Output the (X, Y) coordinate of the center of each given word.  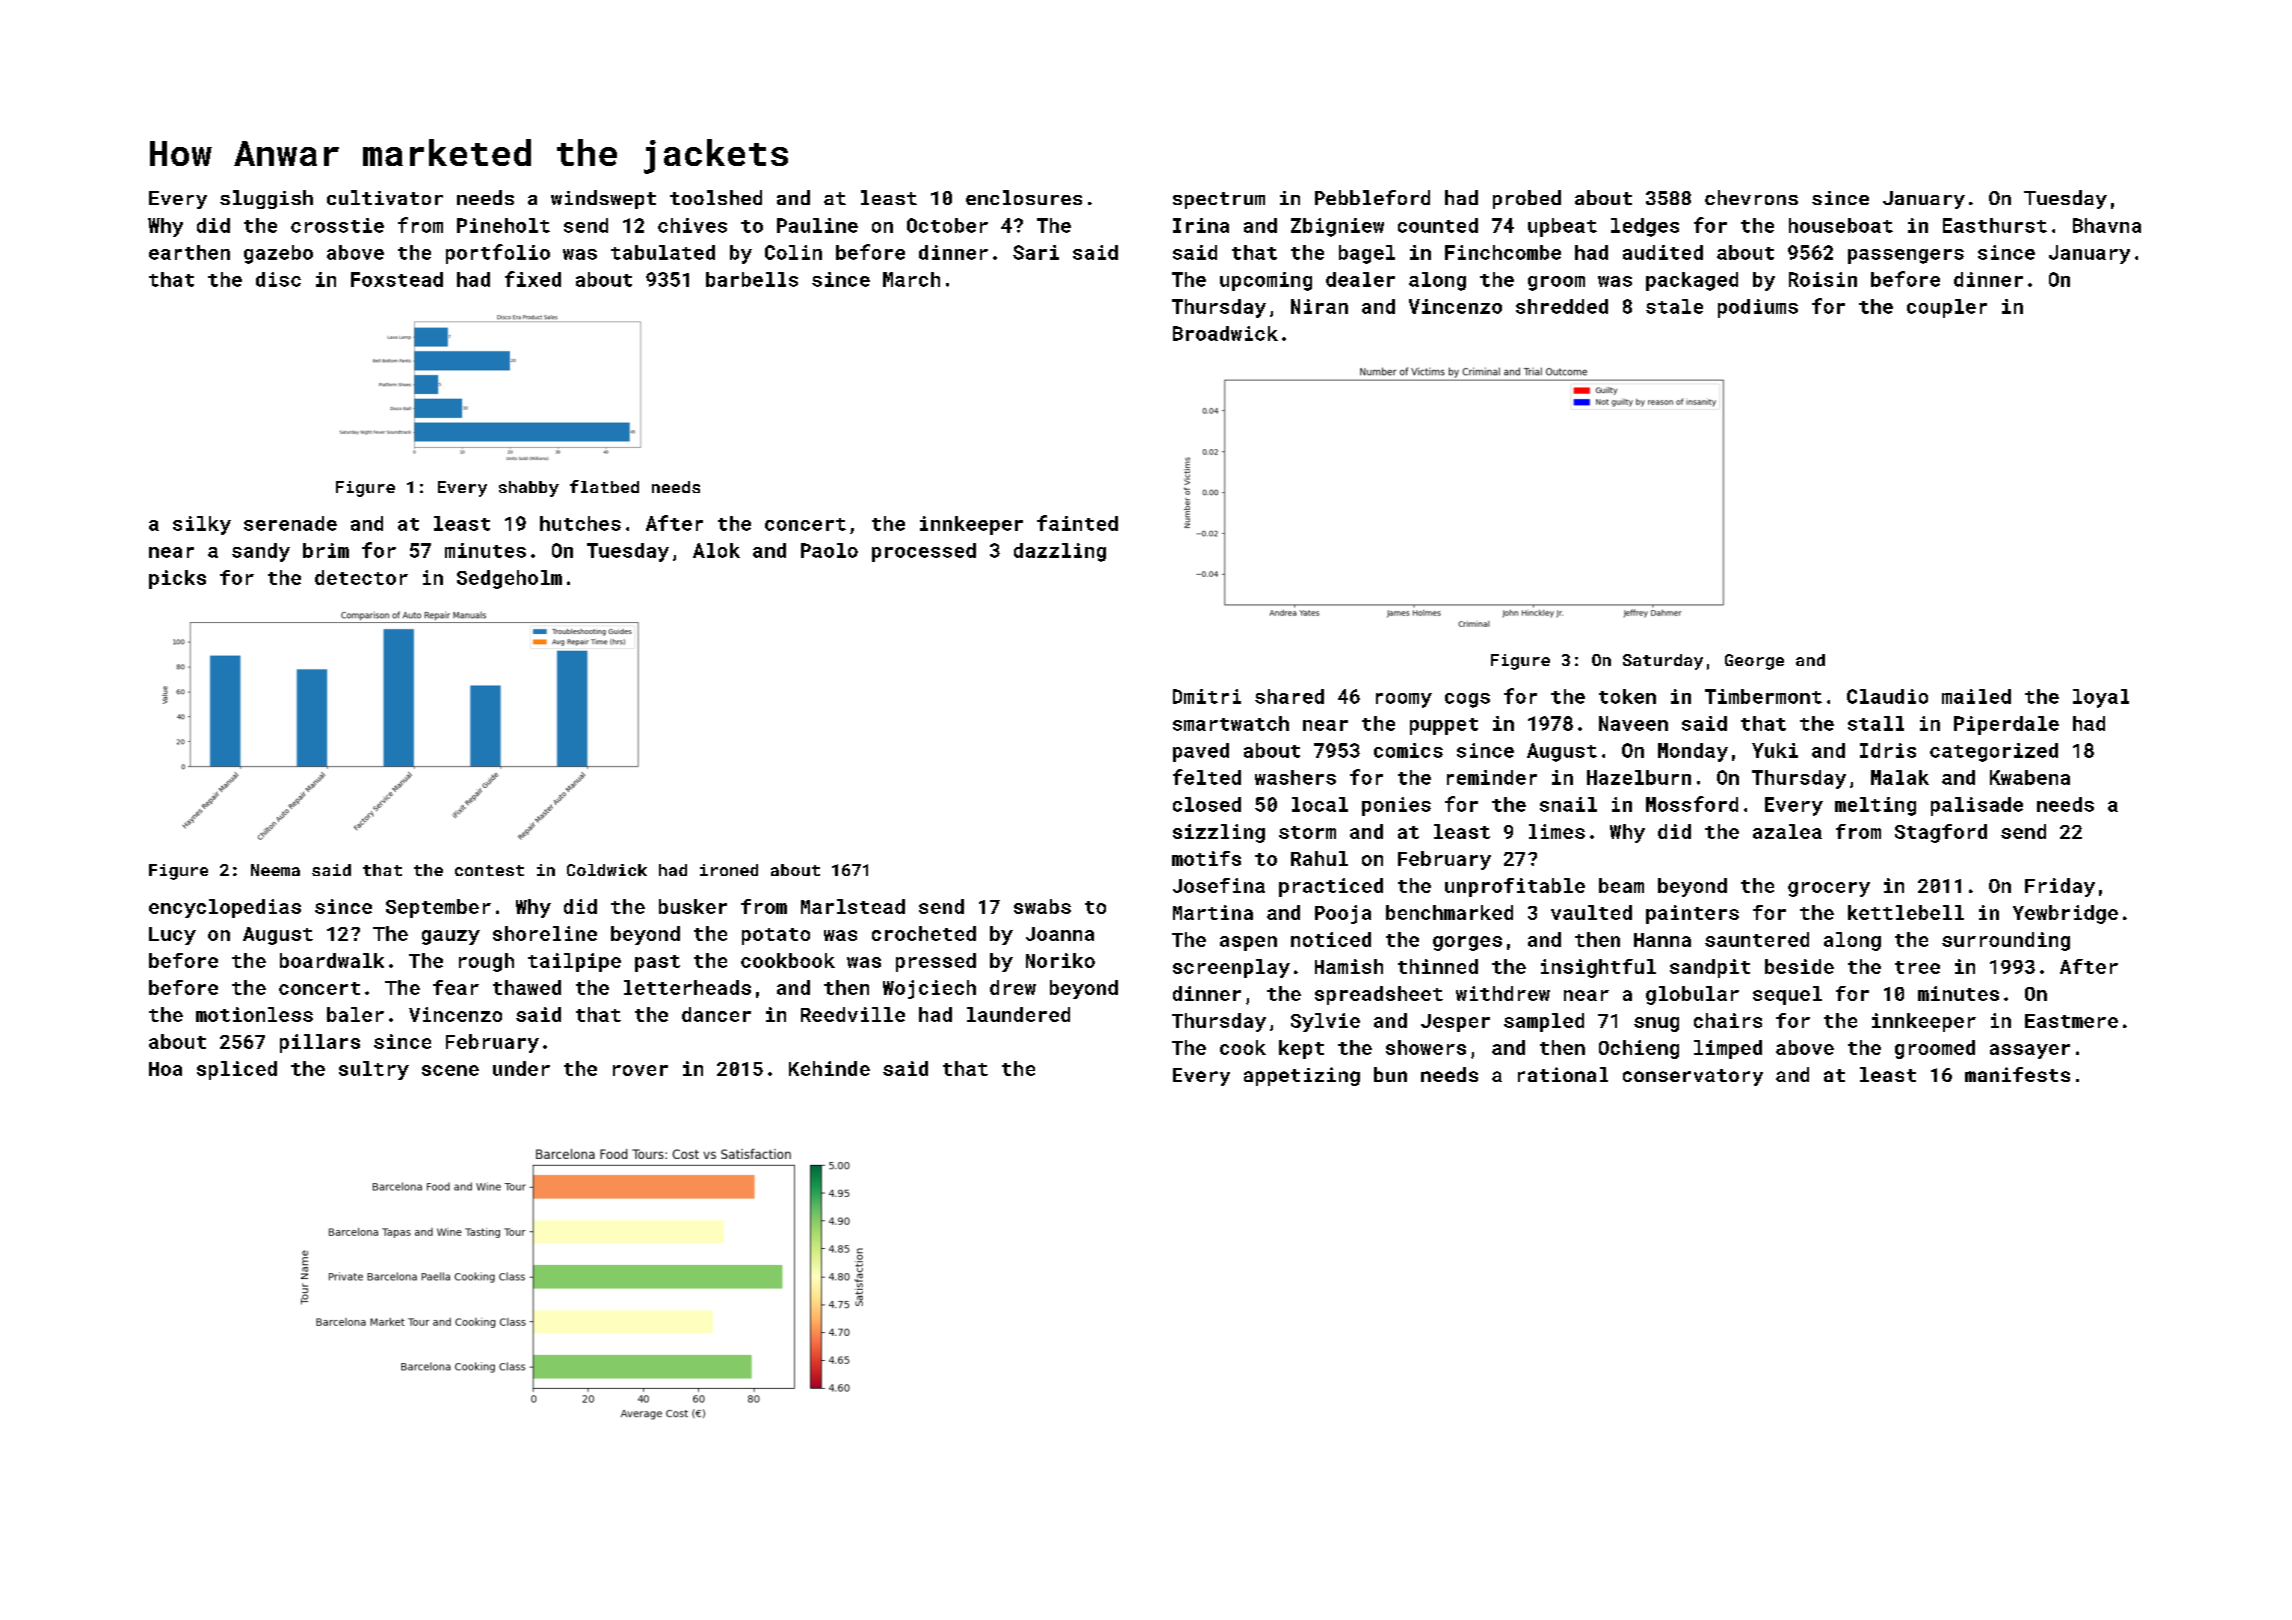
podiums (1758, 308)
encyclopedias (225, 908)
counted (1438, 225)
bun (1390, 1074)
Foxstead (397, 279)
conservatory (1693, 1077)
